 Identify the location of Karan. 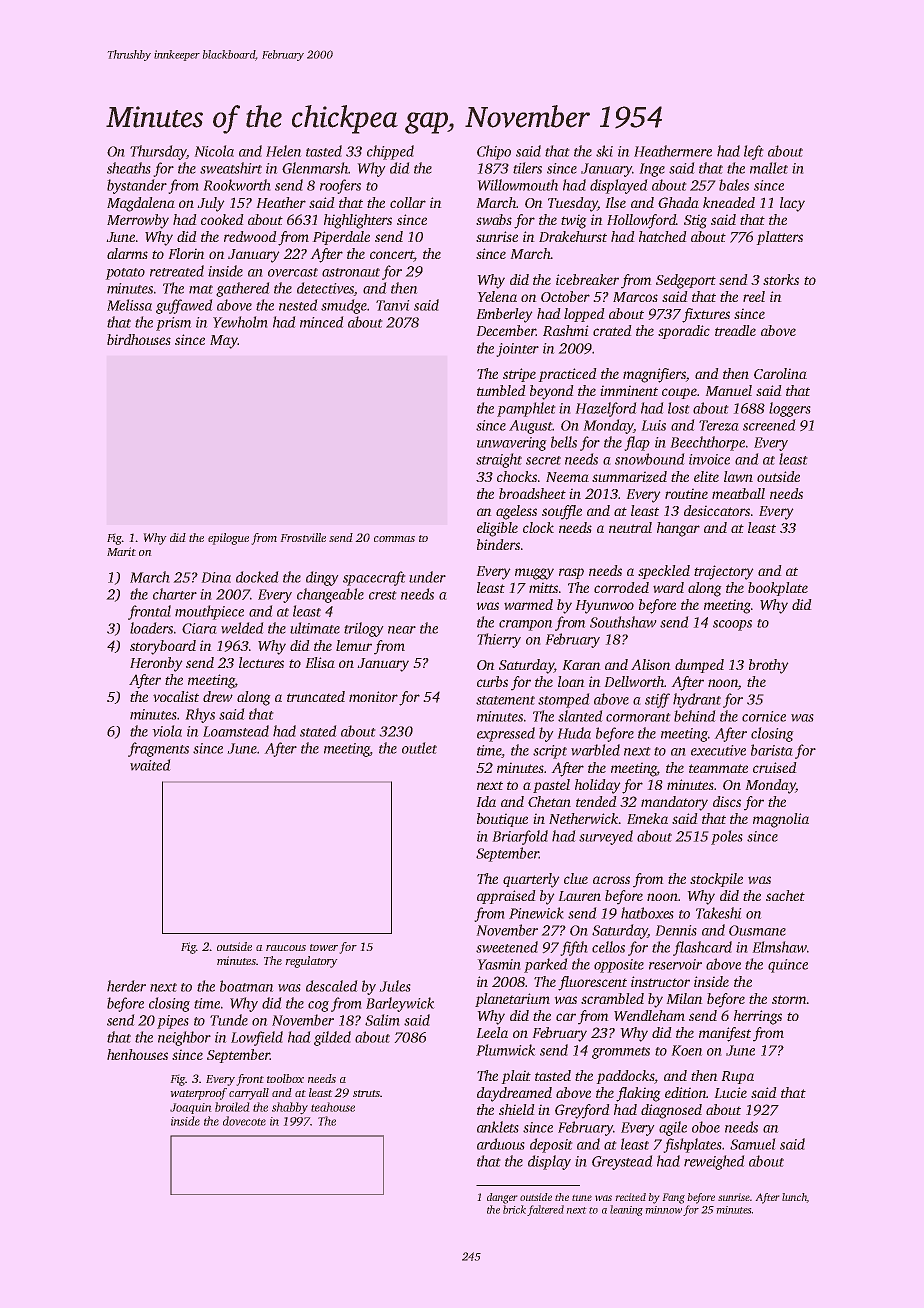
(581, 665).
